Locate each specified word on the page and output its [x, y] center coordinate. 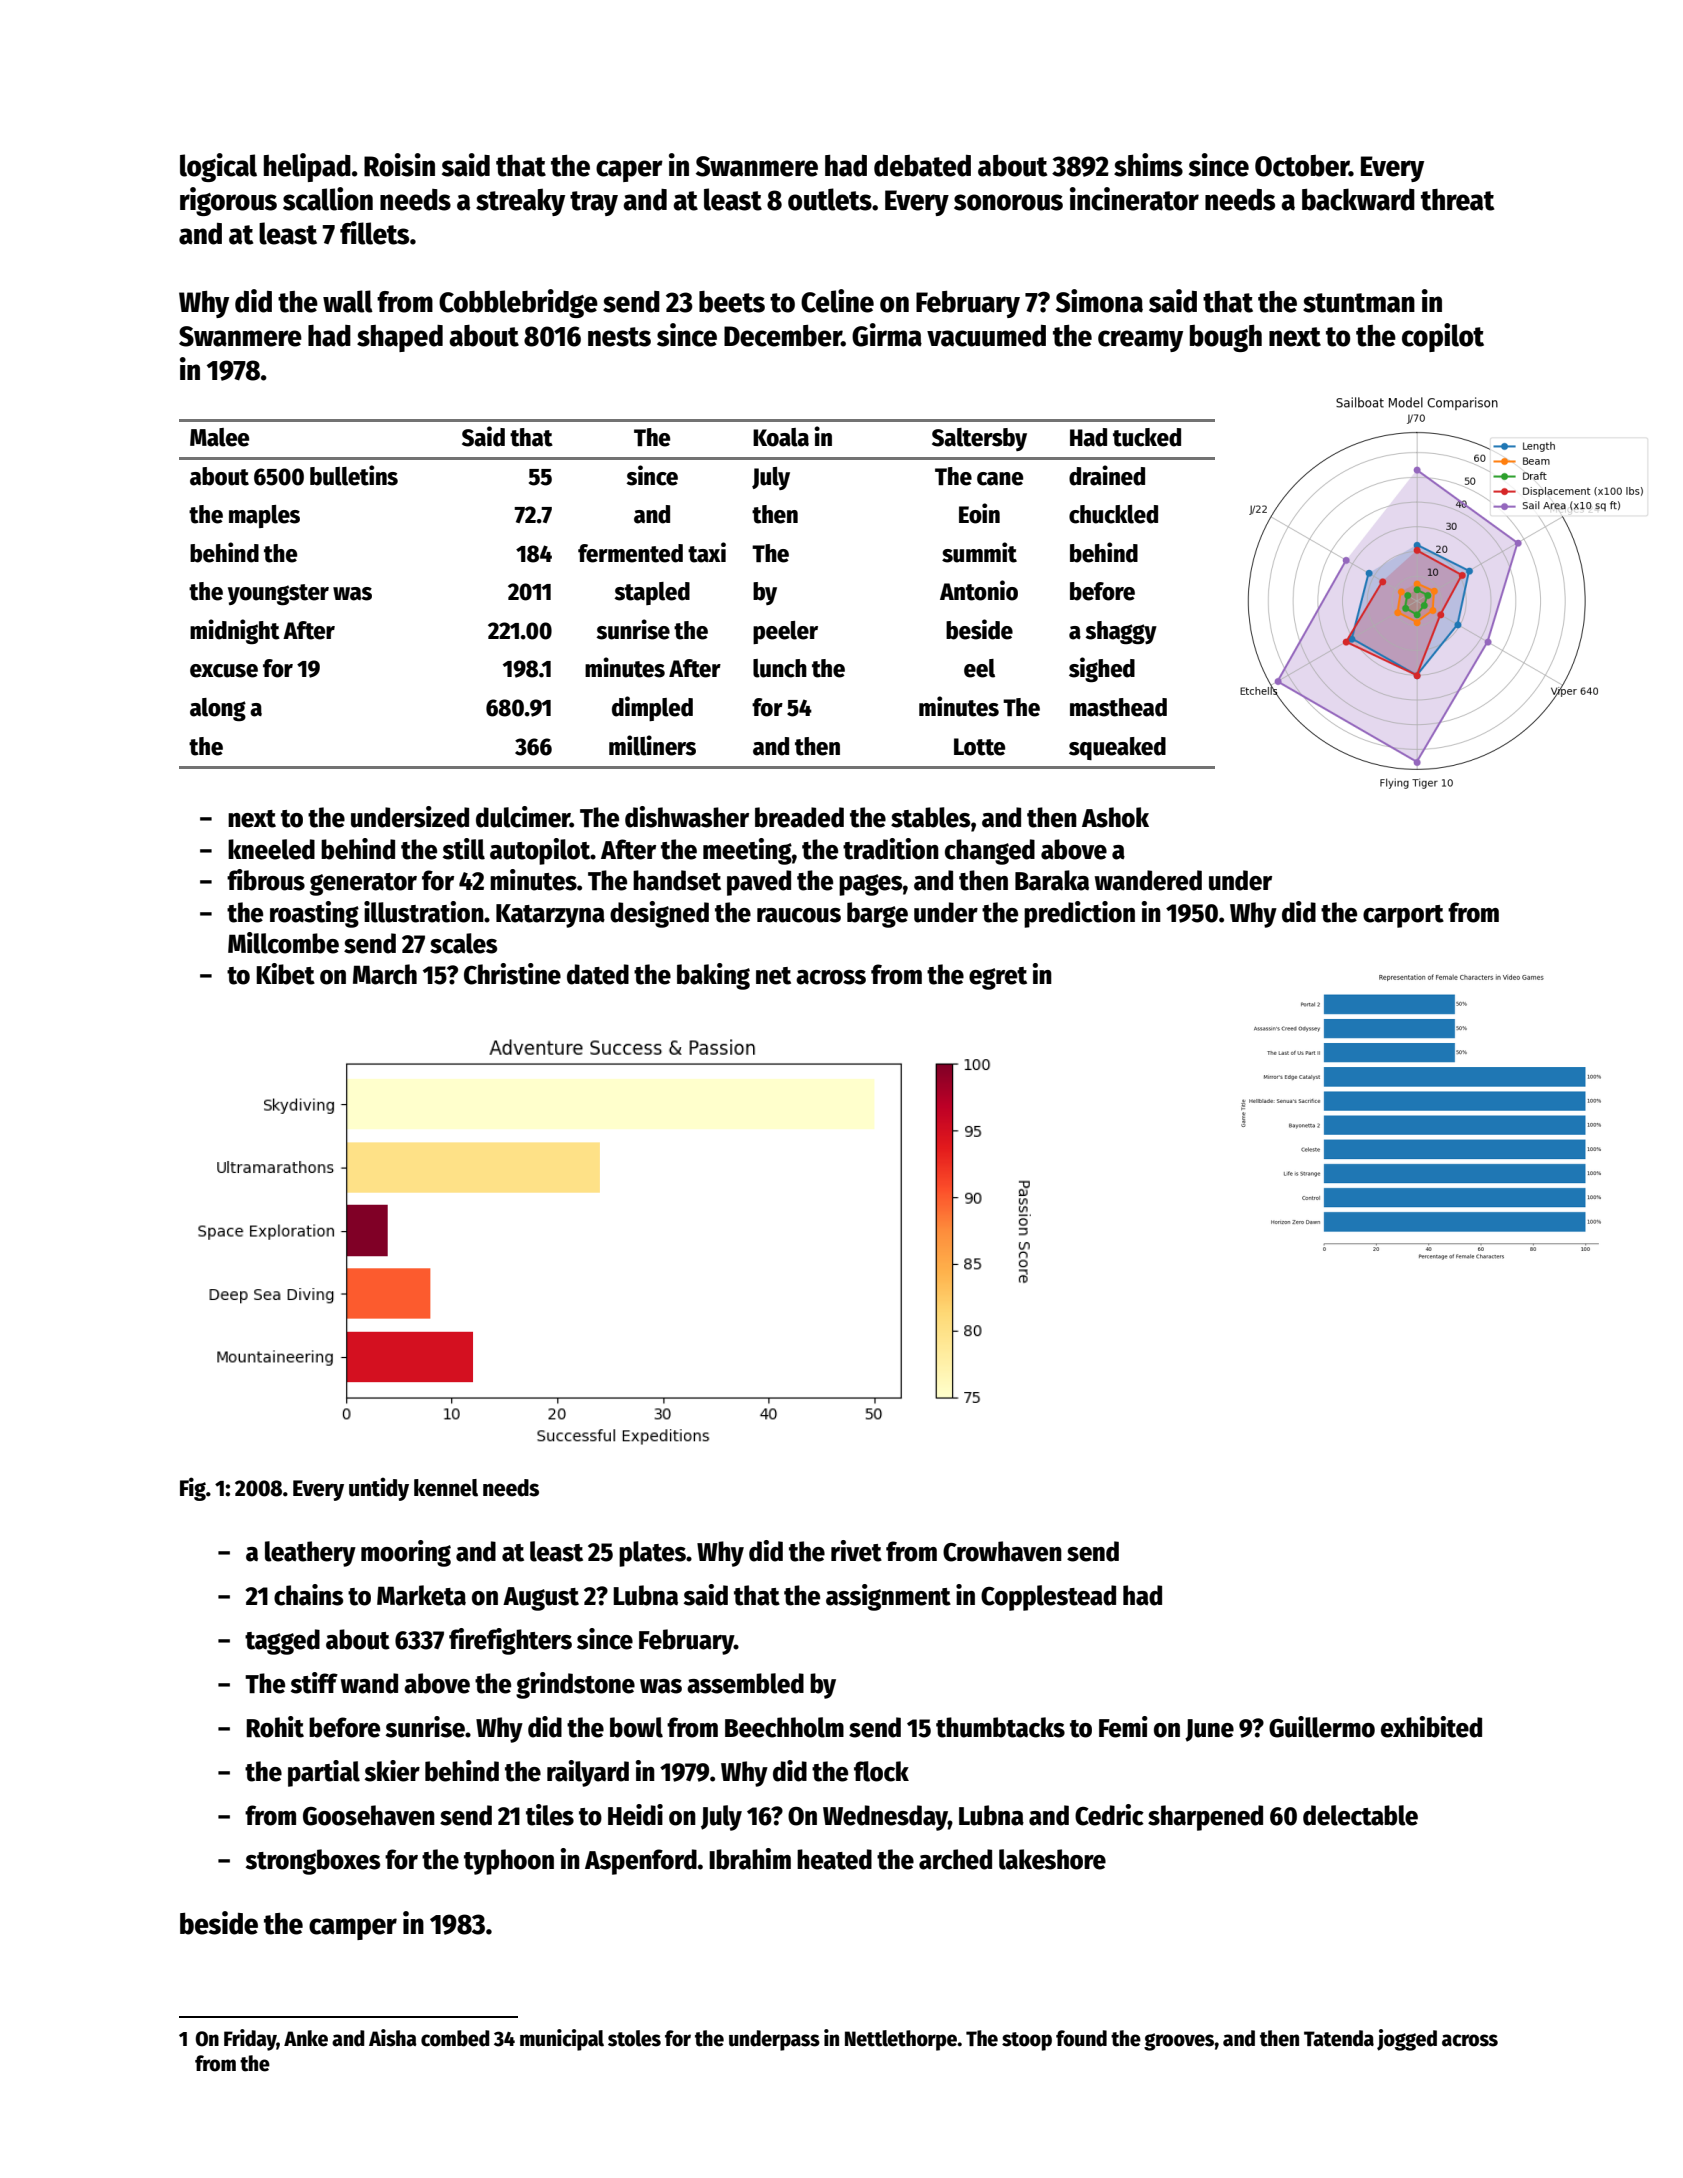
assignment [888, 1597]
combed [455, 2038]
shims [1148, 165]
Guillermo [1322, 1727]
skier [392, 1771]
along [218, 709]
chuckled [1113, 514]
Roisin [399, 165]
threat [1457, 200]
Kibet [285, 974]
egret [998, 978]
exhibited [1431, 1727]
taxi [707, 552]
